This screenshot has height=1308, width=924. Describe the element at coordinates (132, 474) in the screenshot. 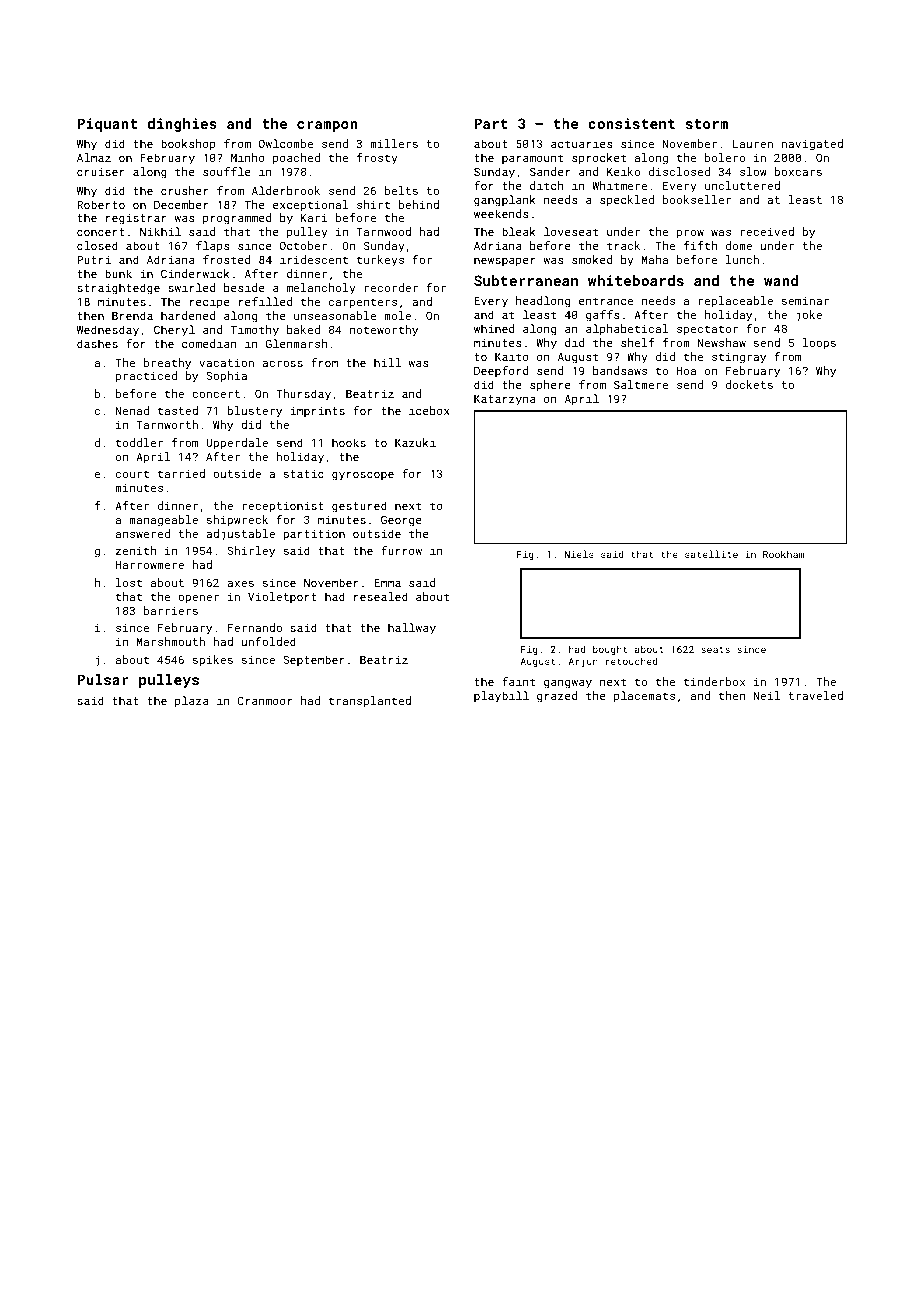

I see `court` at that location.
